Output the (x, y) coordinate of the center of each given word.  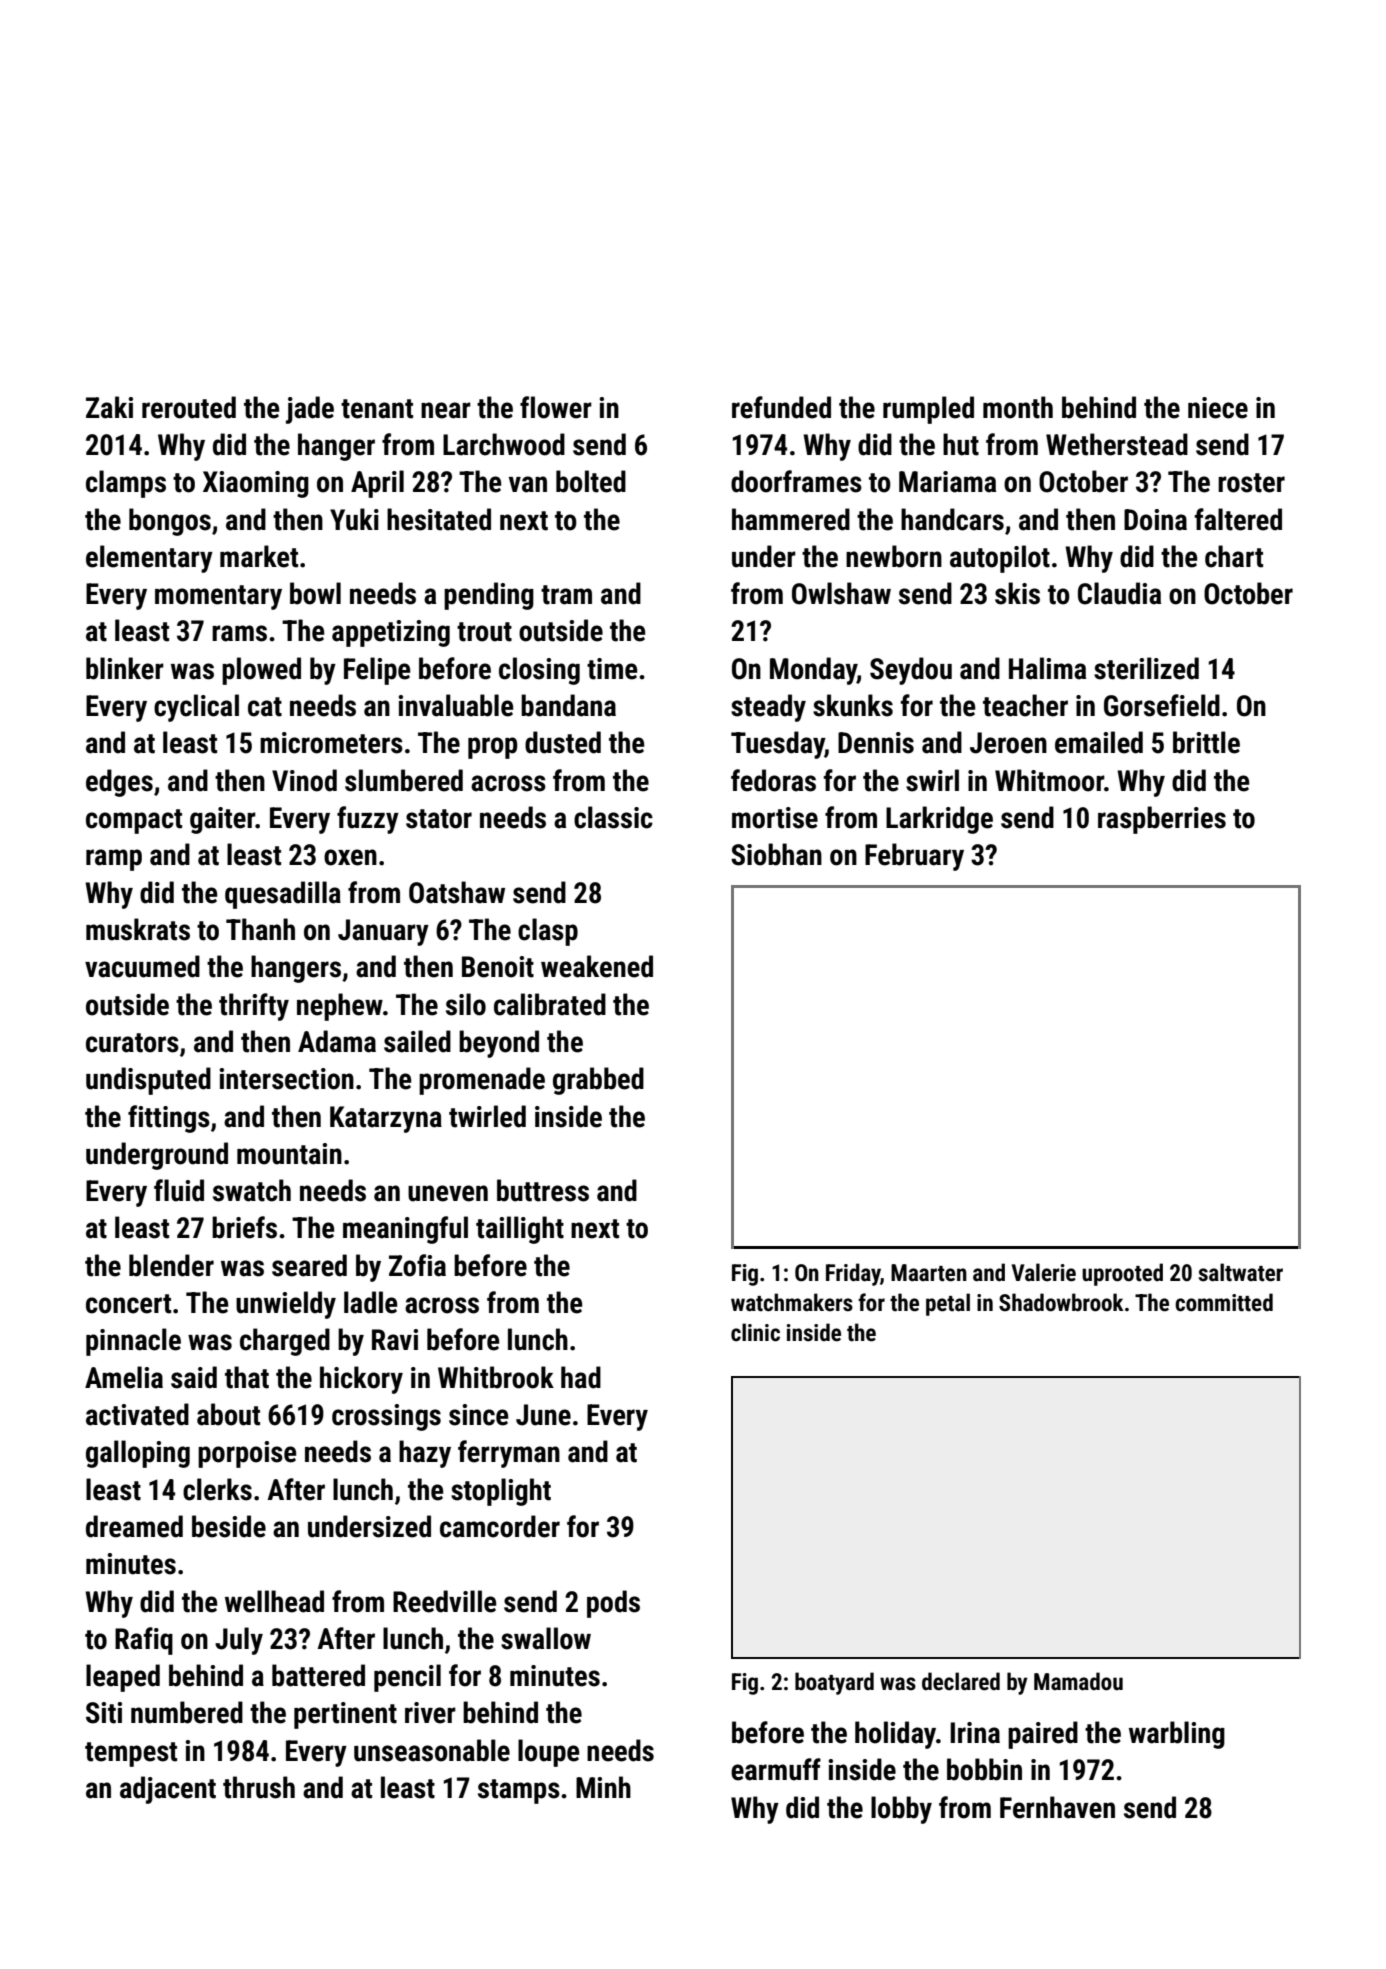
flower (556, 407)
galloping (138, 1454)
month (1018, 407)
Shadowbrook (1061, 1302)
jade (310, 410)
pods (613, 1604)
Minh (603, 1787)
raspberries (1162, 820)
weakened (597, 966)
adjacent (168, 1790)
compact (134, 821)
